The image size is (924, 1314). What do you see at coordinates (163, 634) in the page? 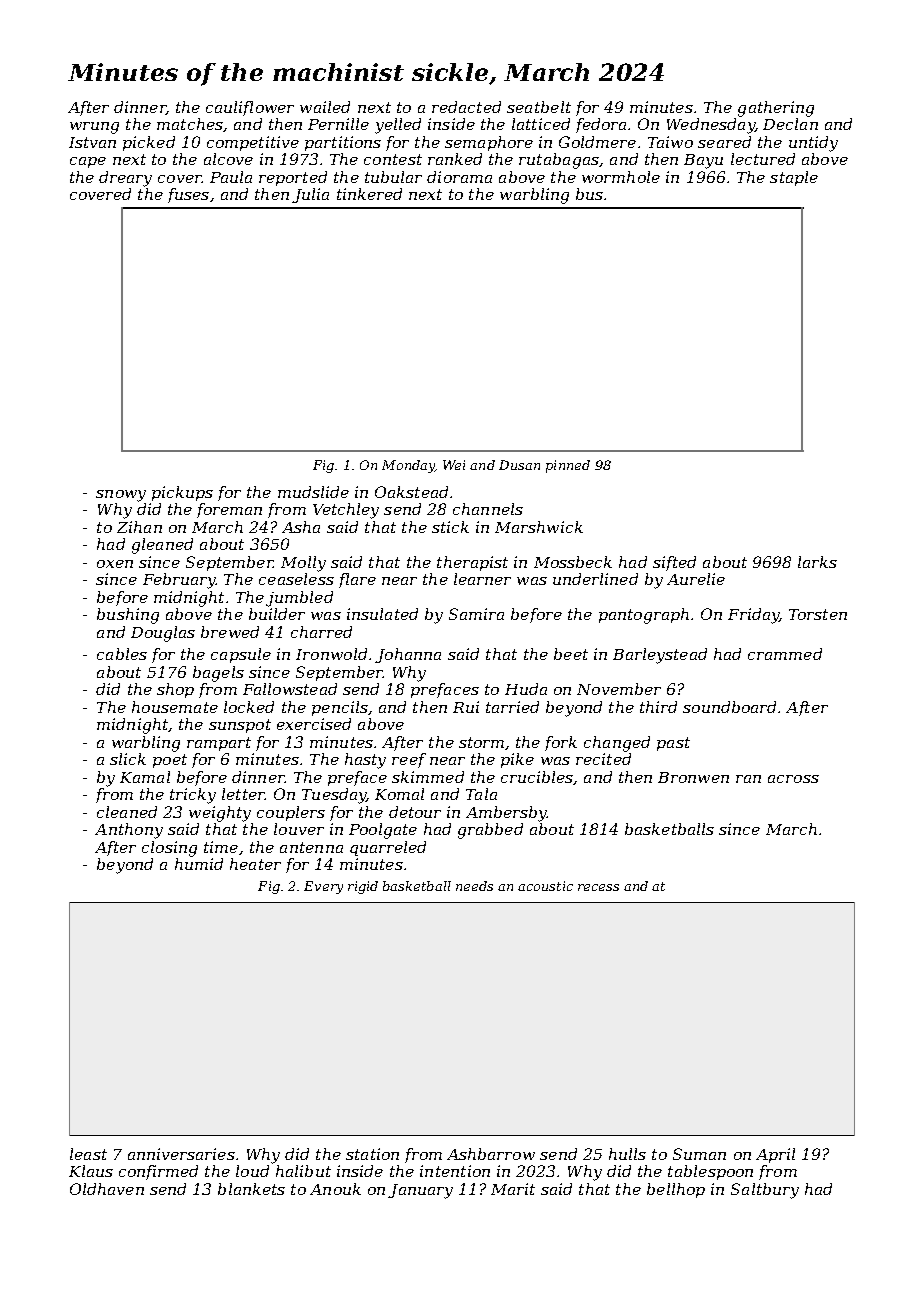
I see `Douglas` at bounding box center [163, 634].
